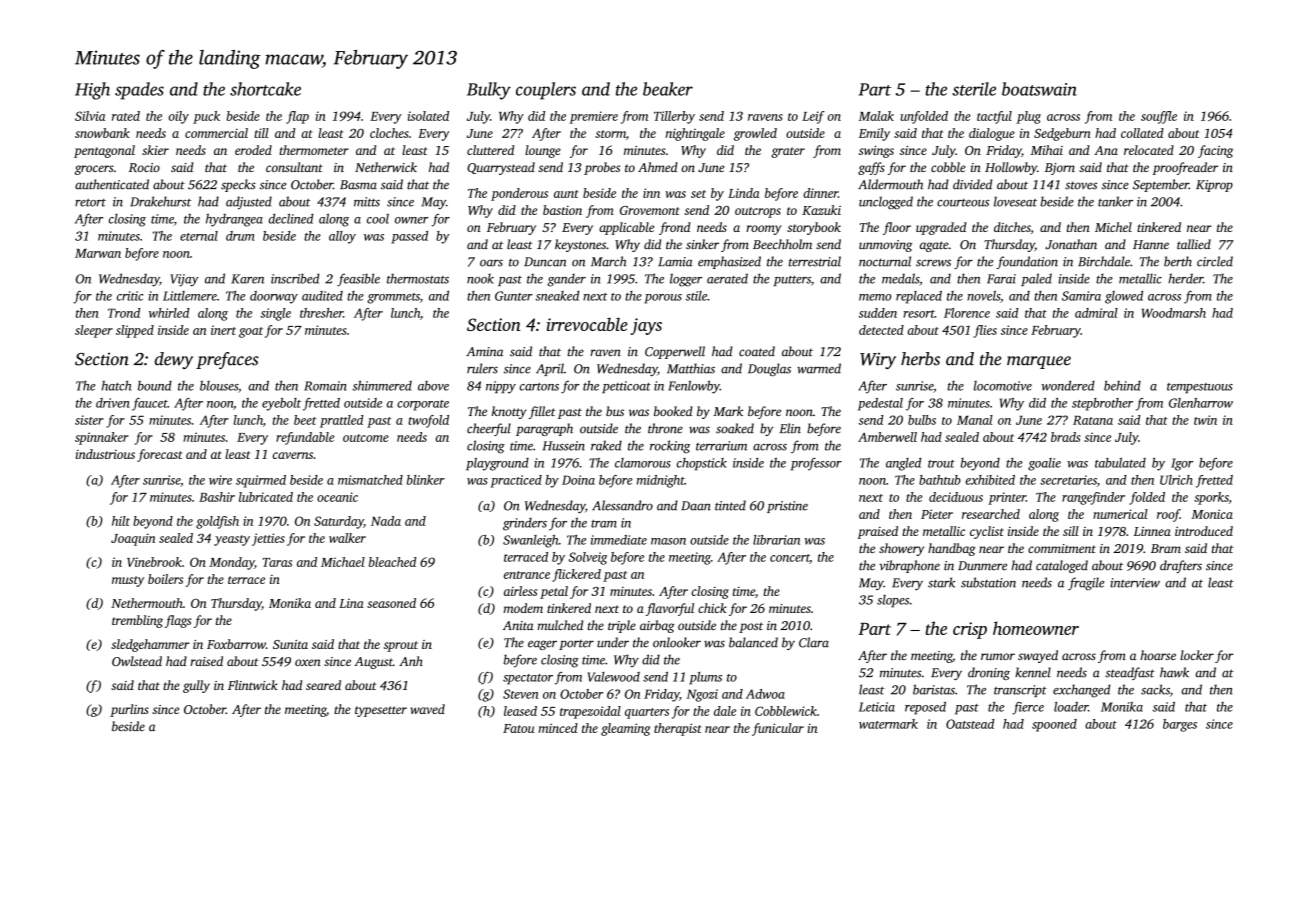  What do you see at coordinates (528, 679) in the screenshot?
I see `spectator` at bounding box center [528, 679].
